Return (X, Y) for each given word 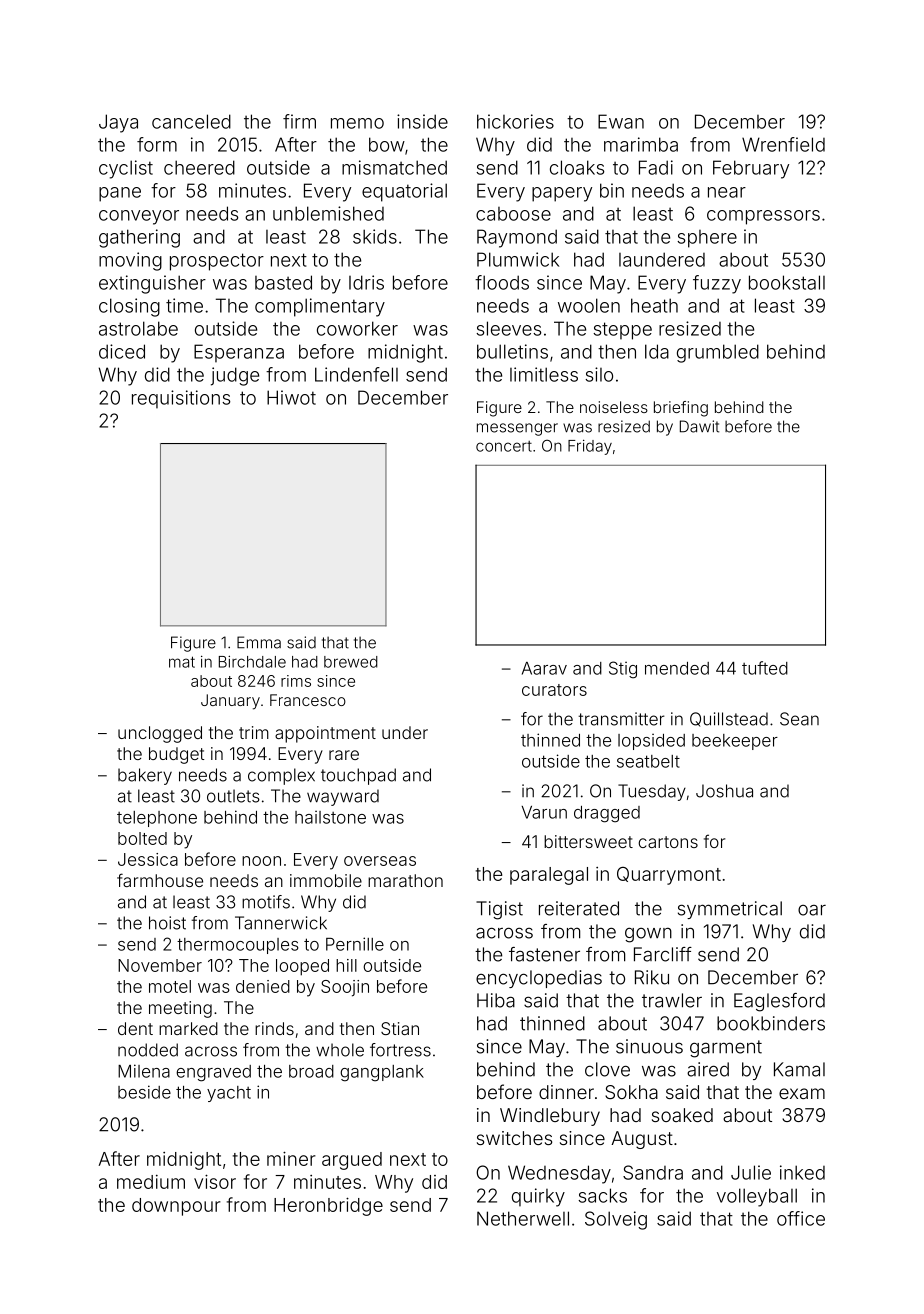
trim (254, 732)
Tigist (499, 910)
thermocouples (238, 946)
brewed (351, 662)
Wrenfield (783, 144)
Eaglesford (779, 1002)
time (184, 305)
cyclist (126, 169)
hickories (515, 121)
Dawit (699, 426)
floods (502, 282)
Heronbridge (328, 1206)
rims (296, 681)
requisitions (181, 399)
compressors (763, 217)
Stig (623, 670)
